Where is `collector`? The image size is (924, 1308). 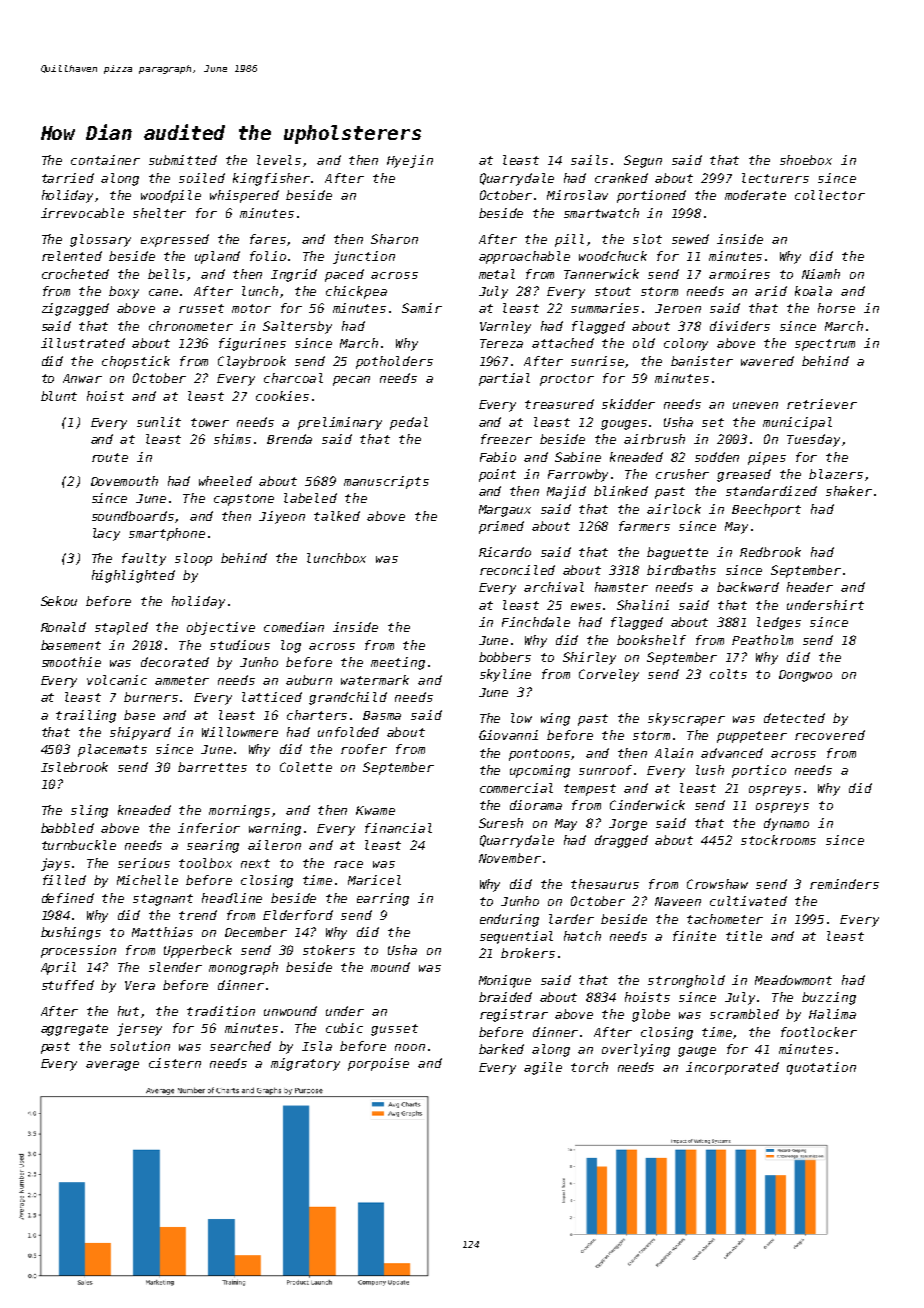
collector is located at coordinates (830, 195).
